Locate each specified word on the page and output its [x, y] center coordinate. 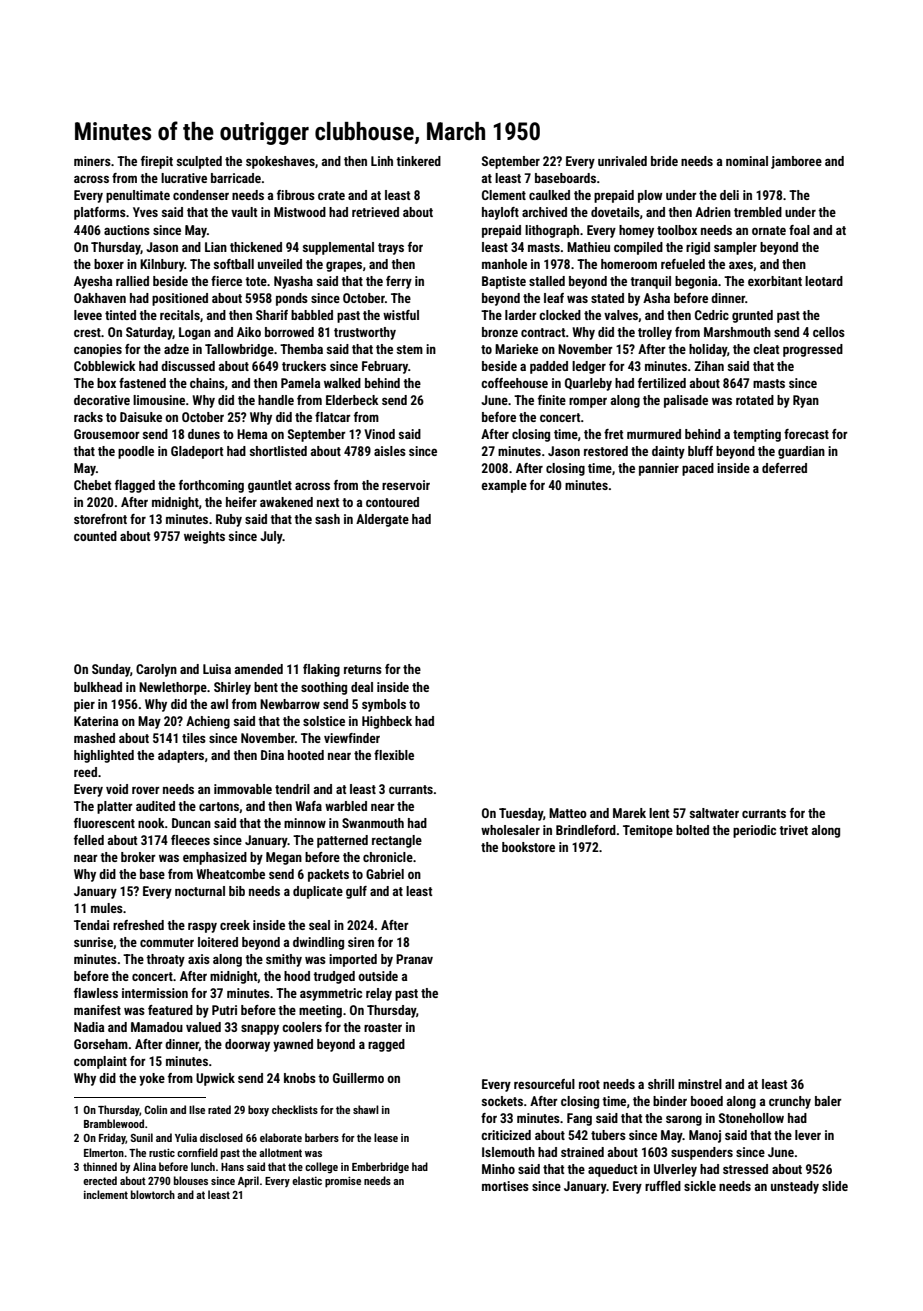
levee [88, 315]
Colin [155, 1109]
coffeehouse [514, 383]
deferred [784, 468]
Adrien [713, 212]
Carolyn [156, 670]
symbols [384, 705]
